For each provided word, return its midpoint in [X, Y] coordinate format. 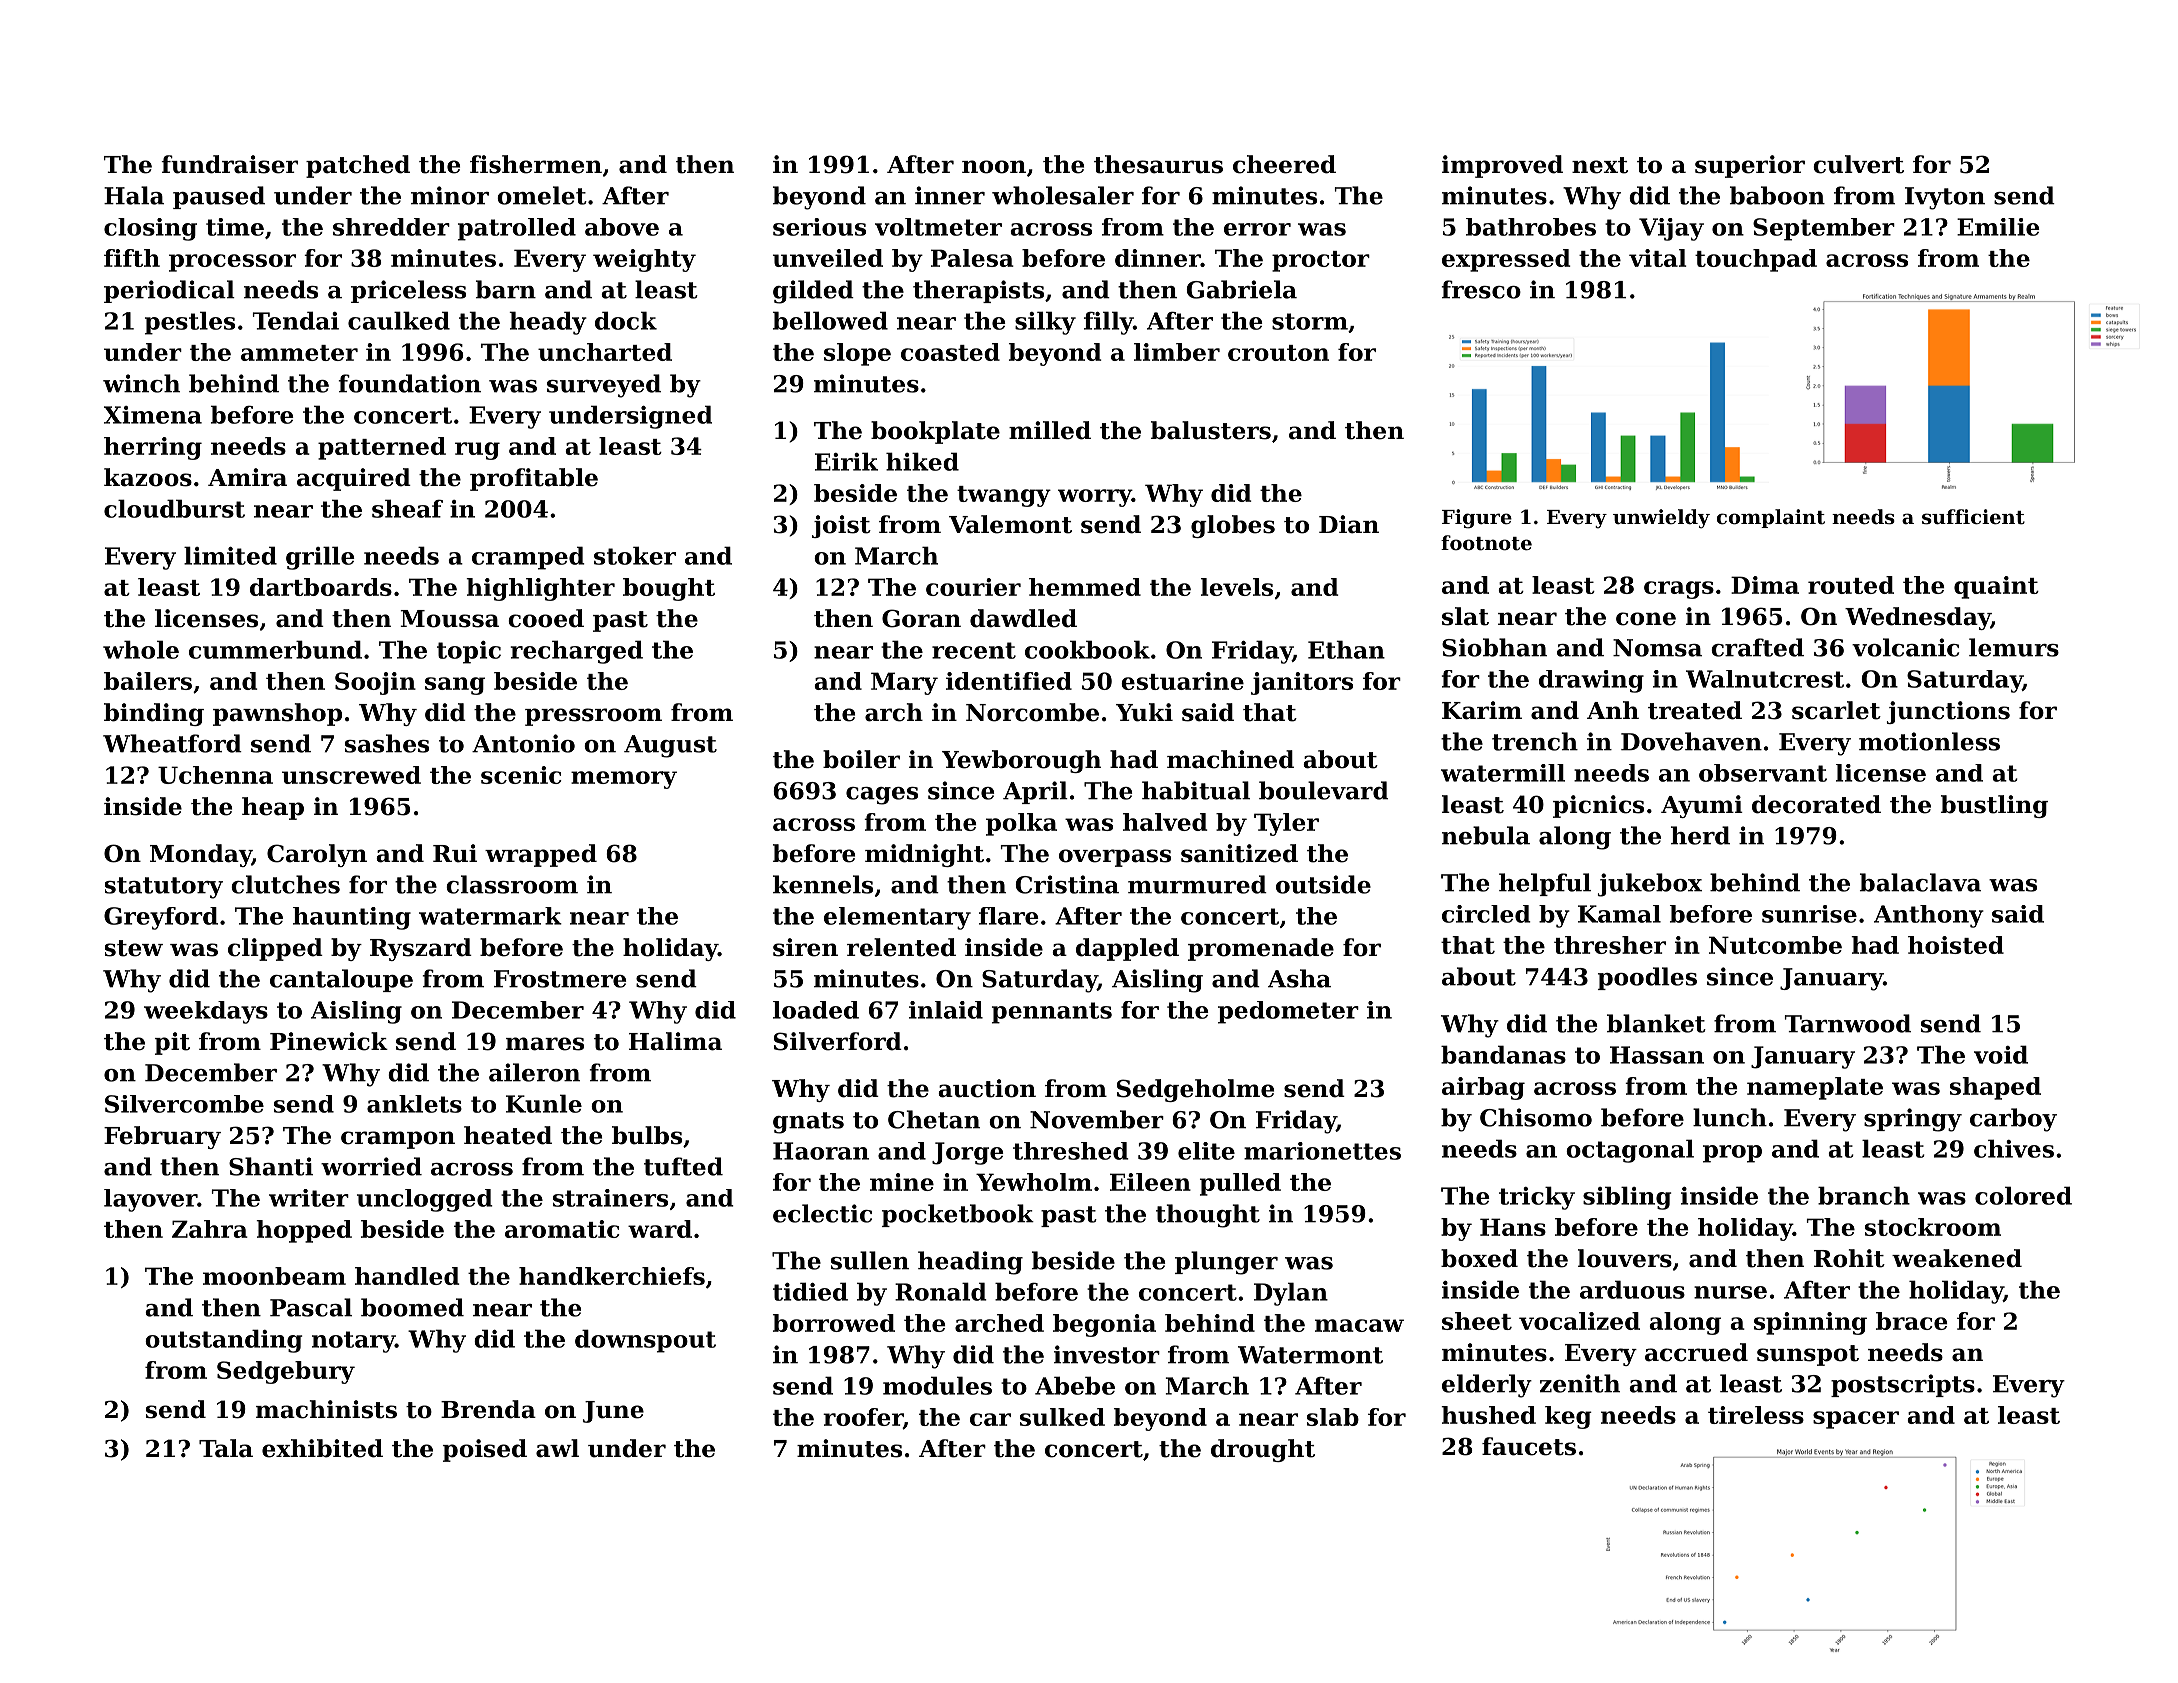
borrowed [834, 1323]
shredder [391, 227]
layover [150, 1200]
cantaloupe [341, 980]
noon [994, 167]
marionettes [1322, 1151]
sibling [1627, 1198]
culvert [1858, 164]
